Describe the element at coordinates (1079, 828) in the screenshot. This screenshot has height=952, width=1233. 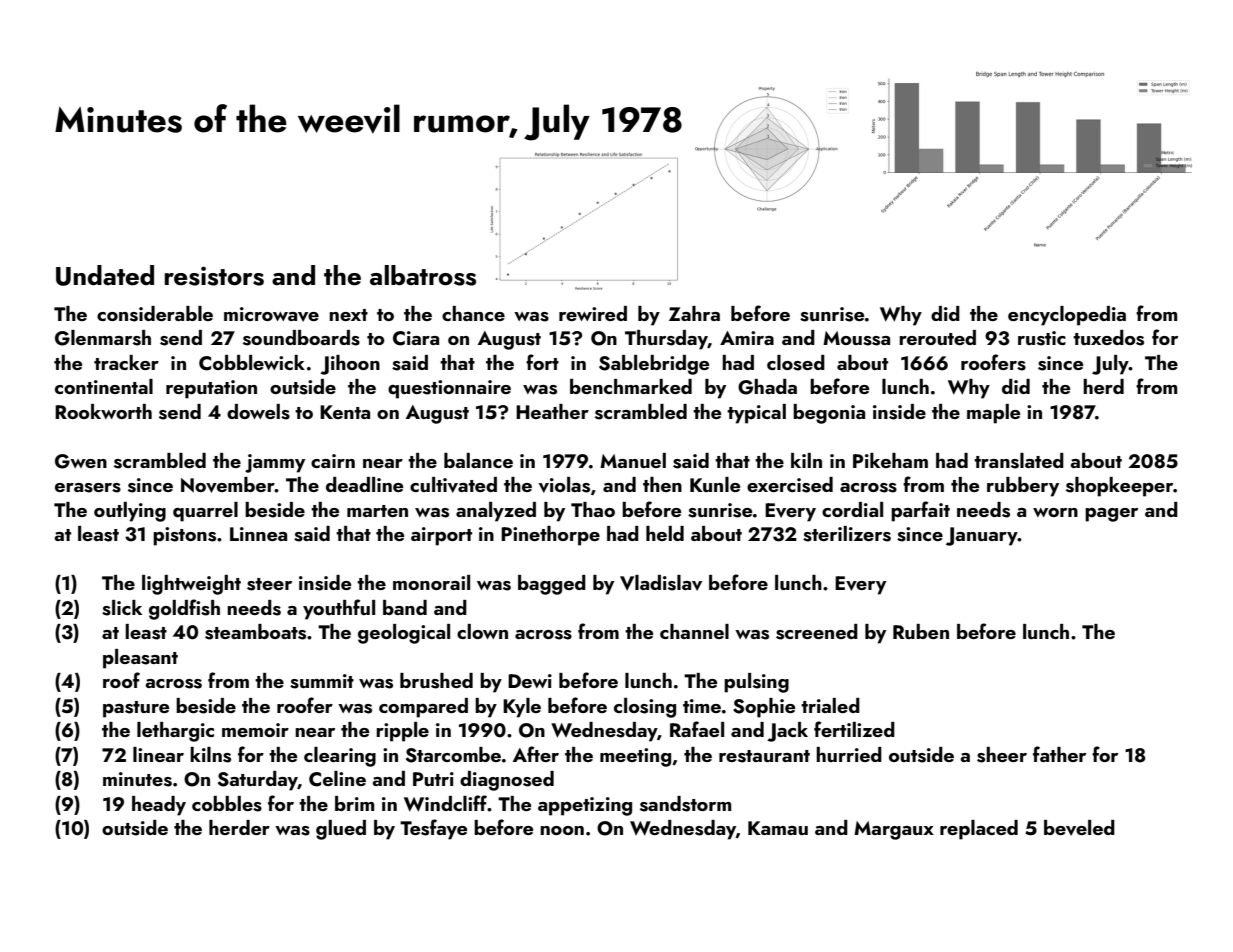
I see `beveled` at that location.
